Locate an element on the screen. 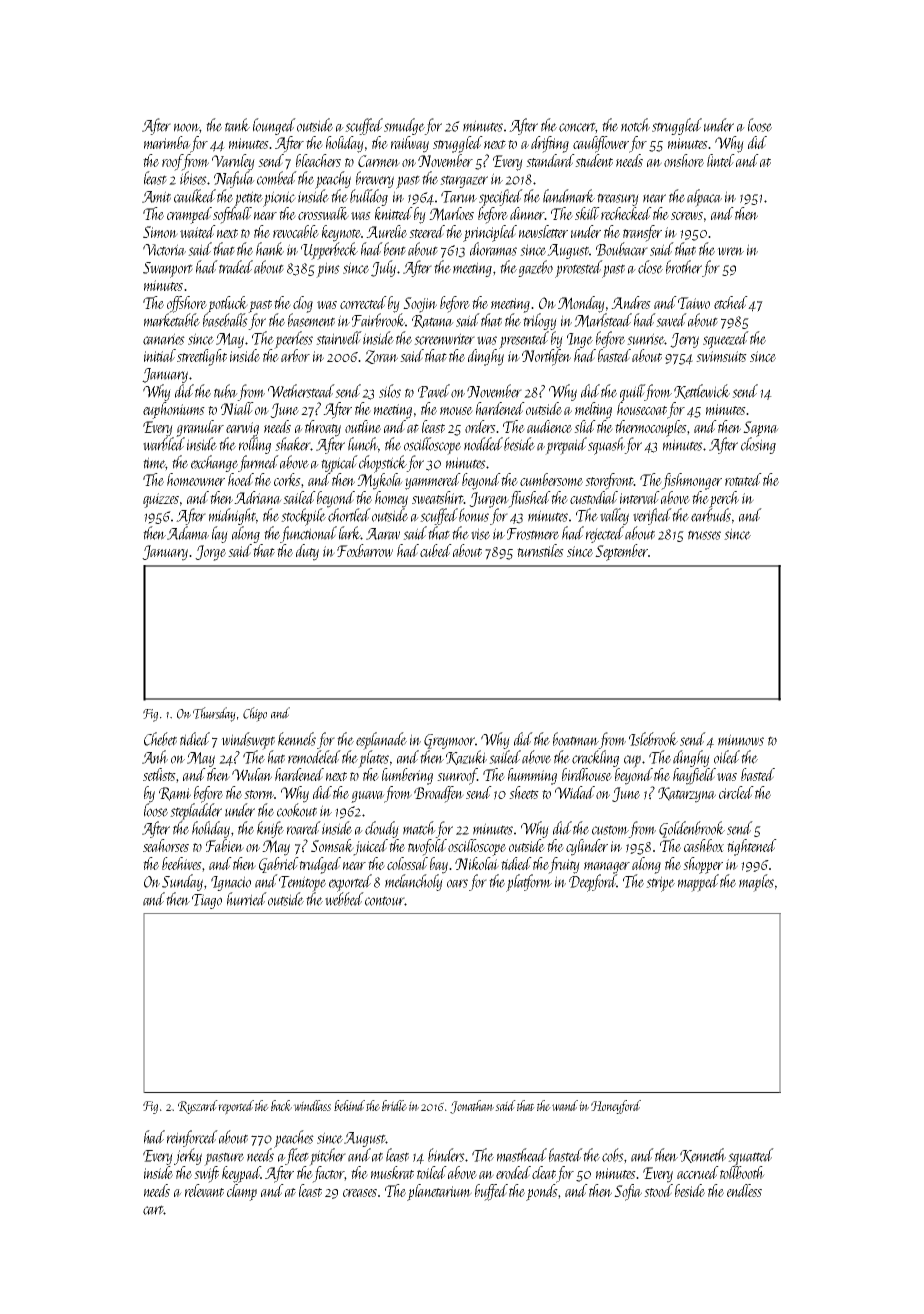 This screenshot has width=924, height=1314. cart is located at coordinates (153, 1210).
